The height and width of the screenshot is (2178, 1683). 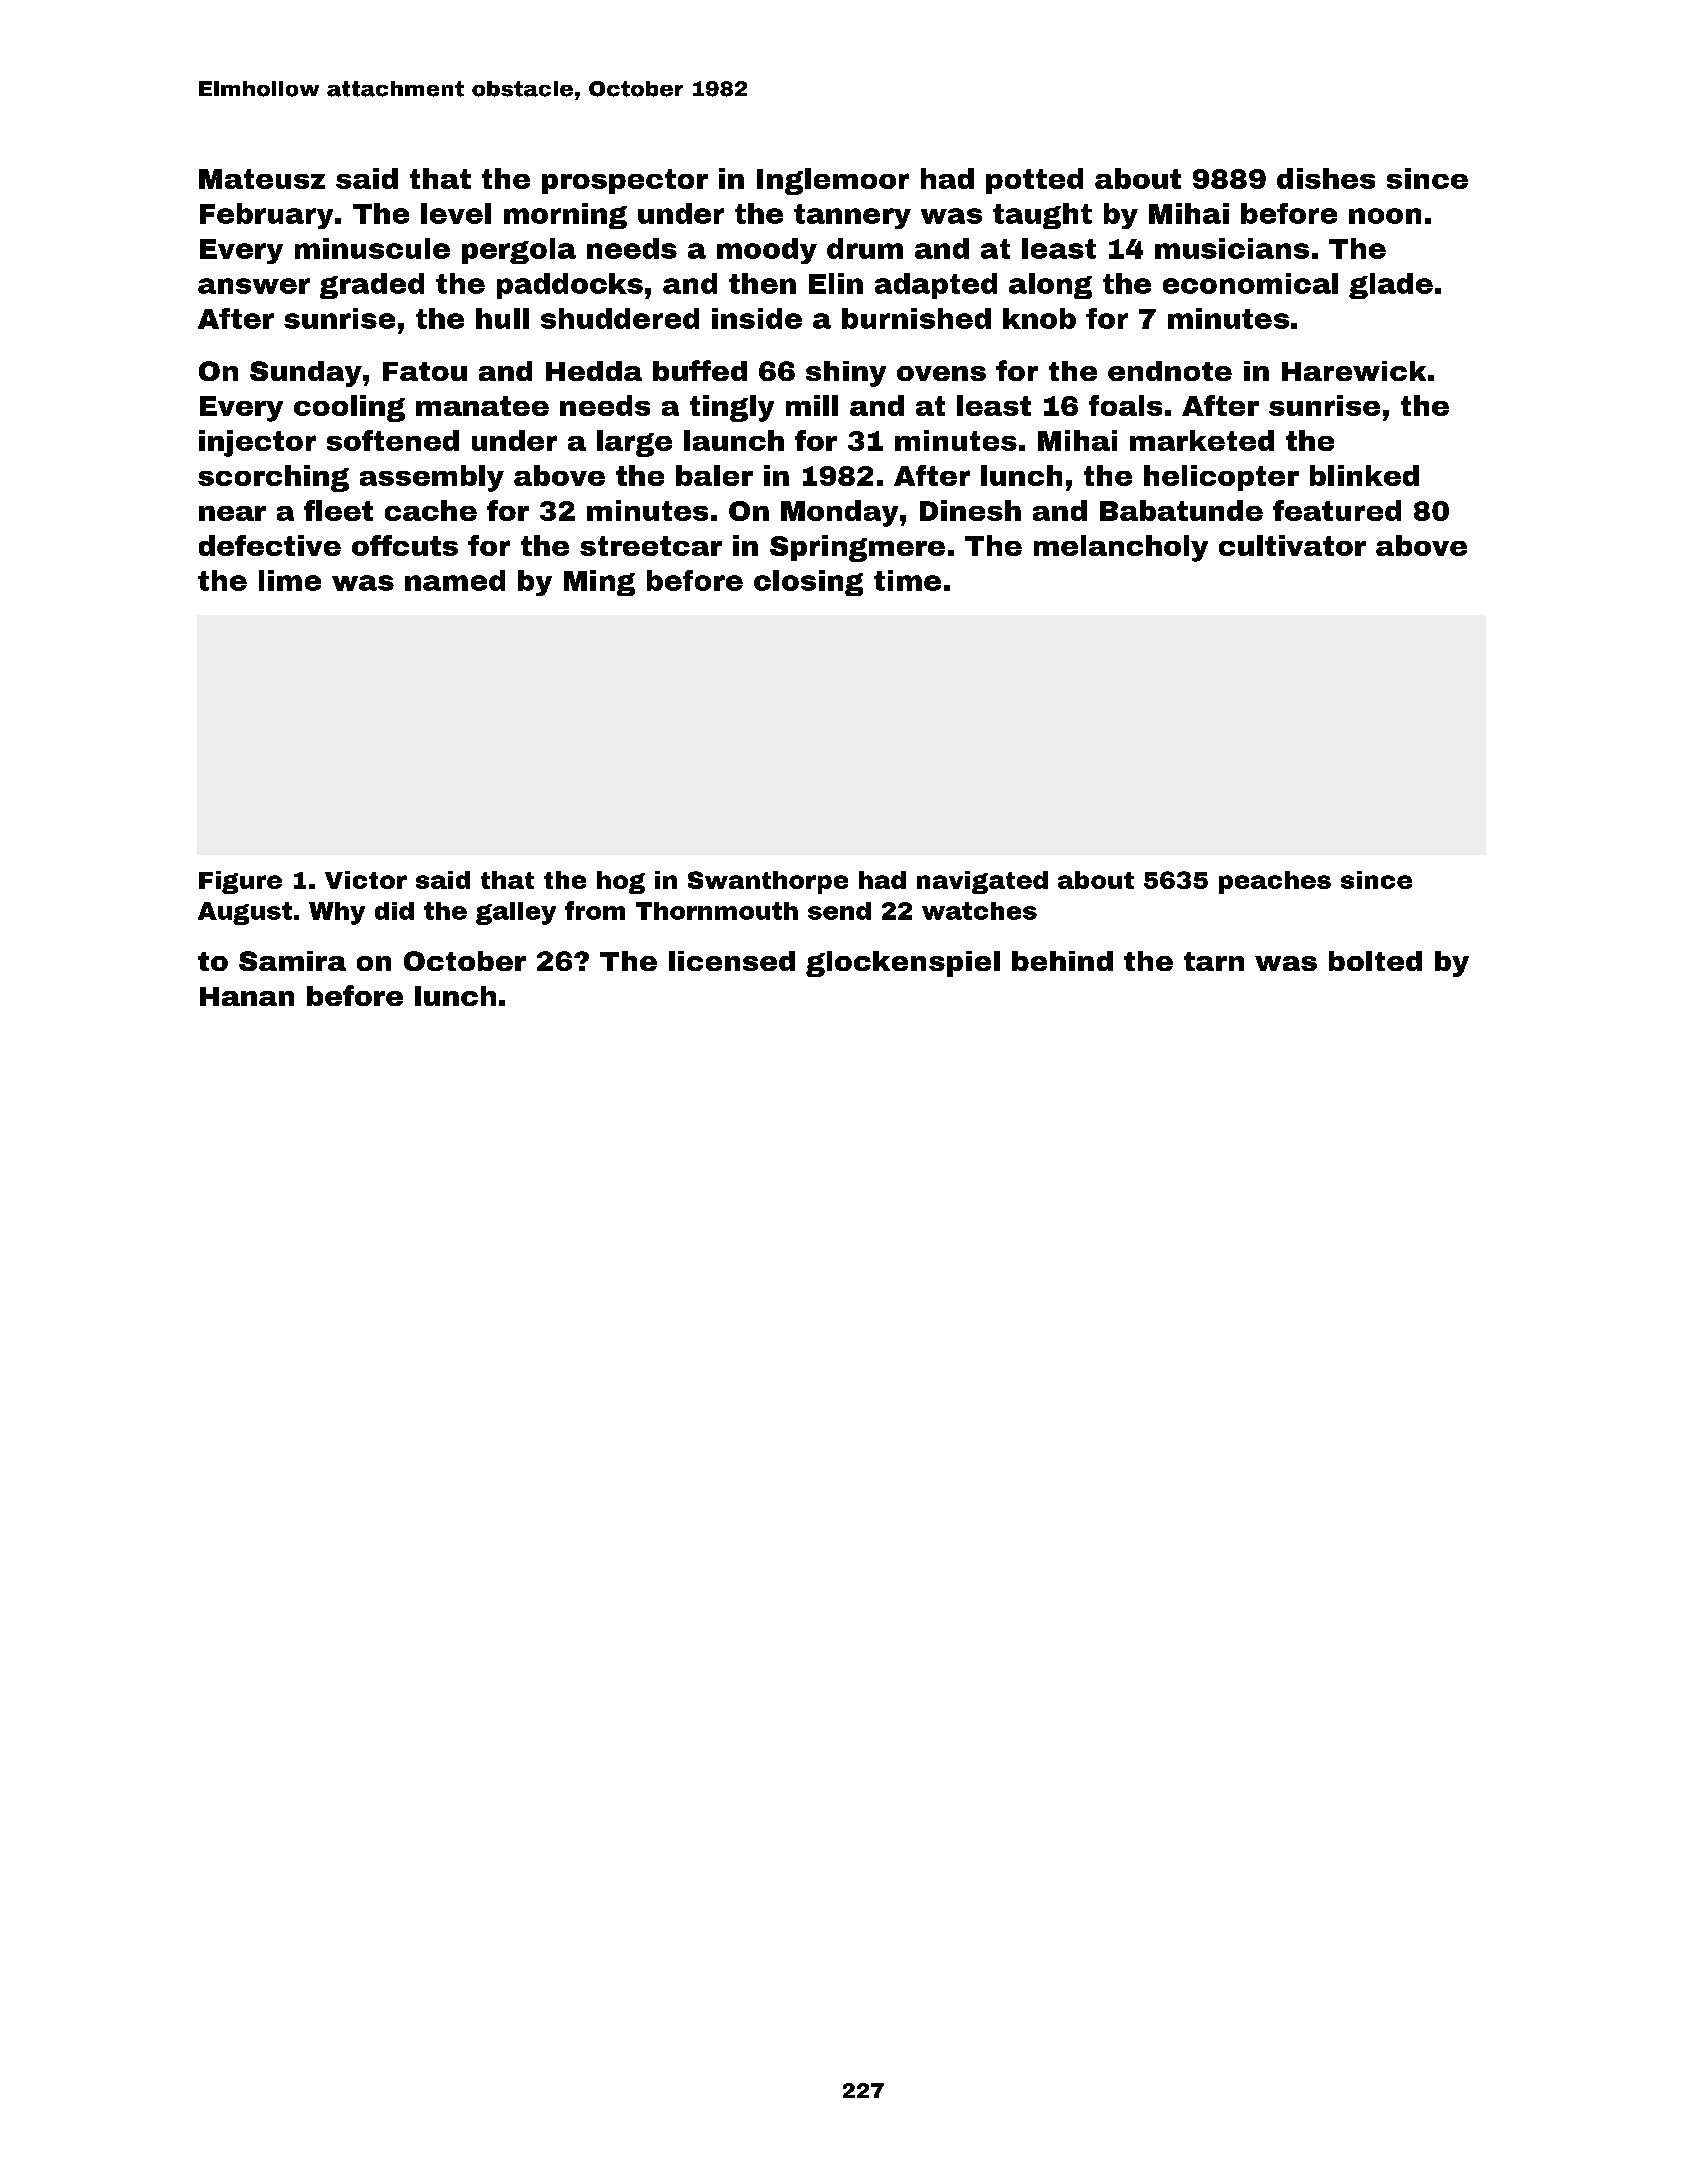 I want to click on noon, so click(x=1385, y=216).
